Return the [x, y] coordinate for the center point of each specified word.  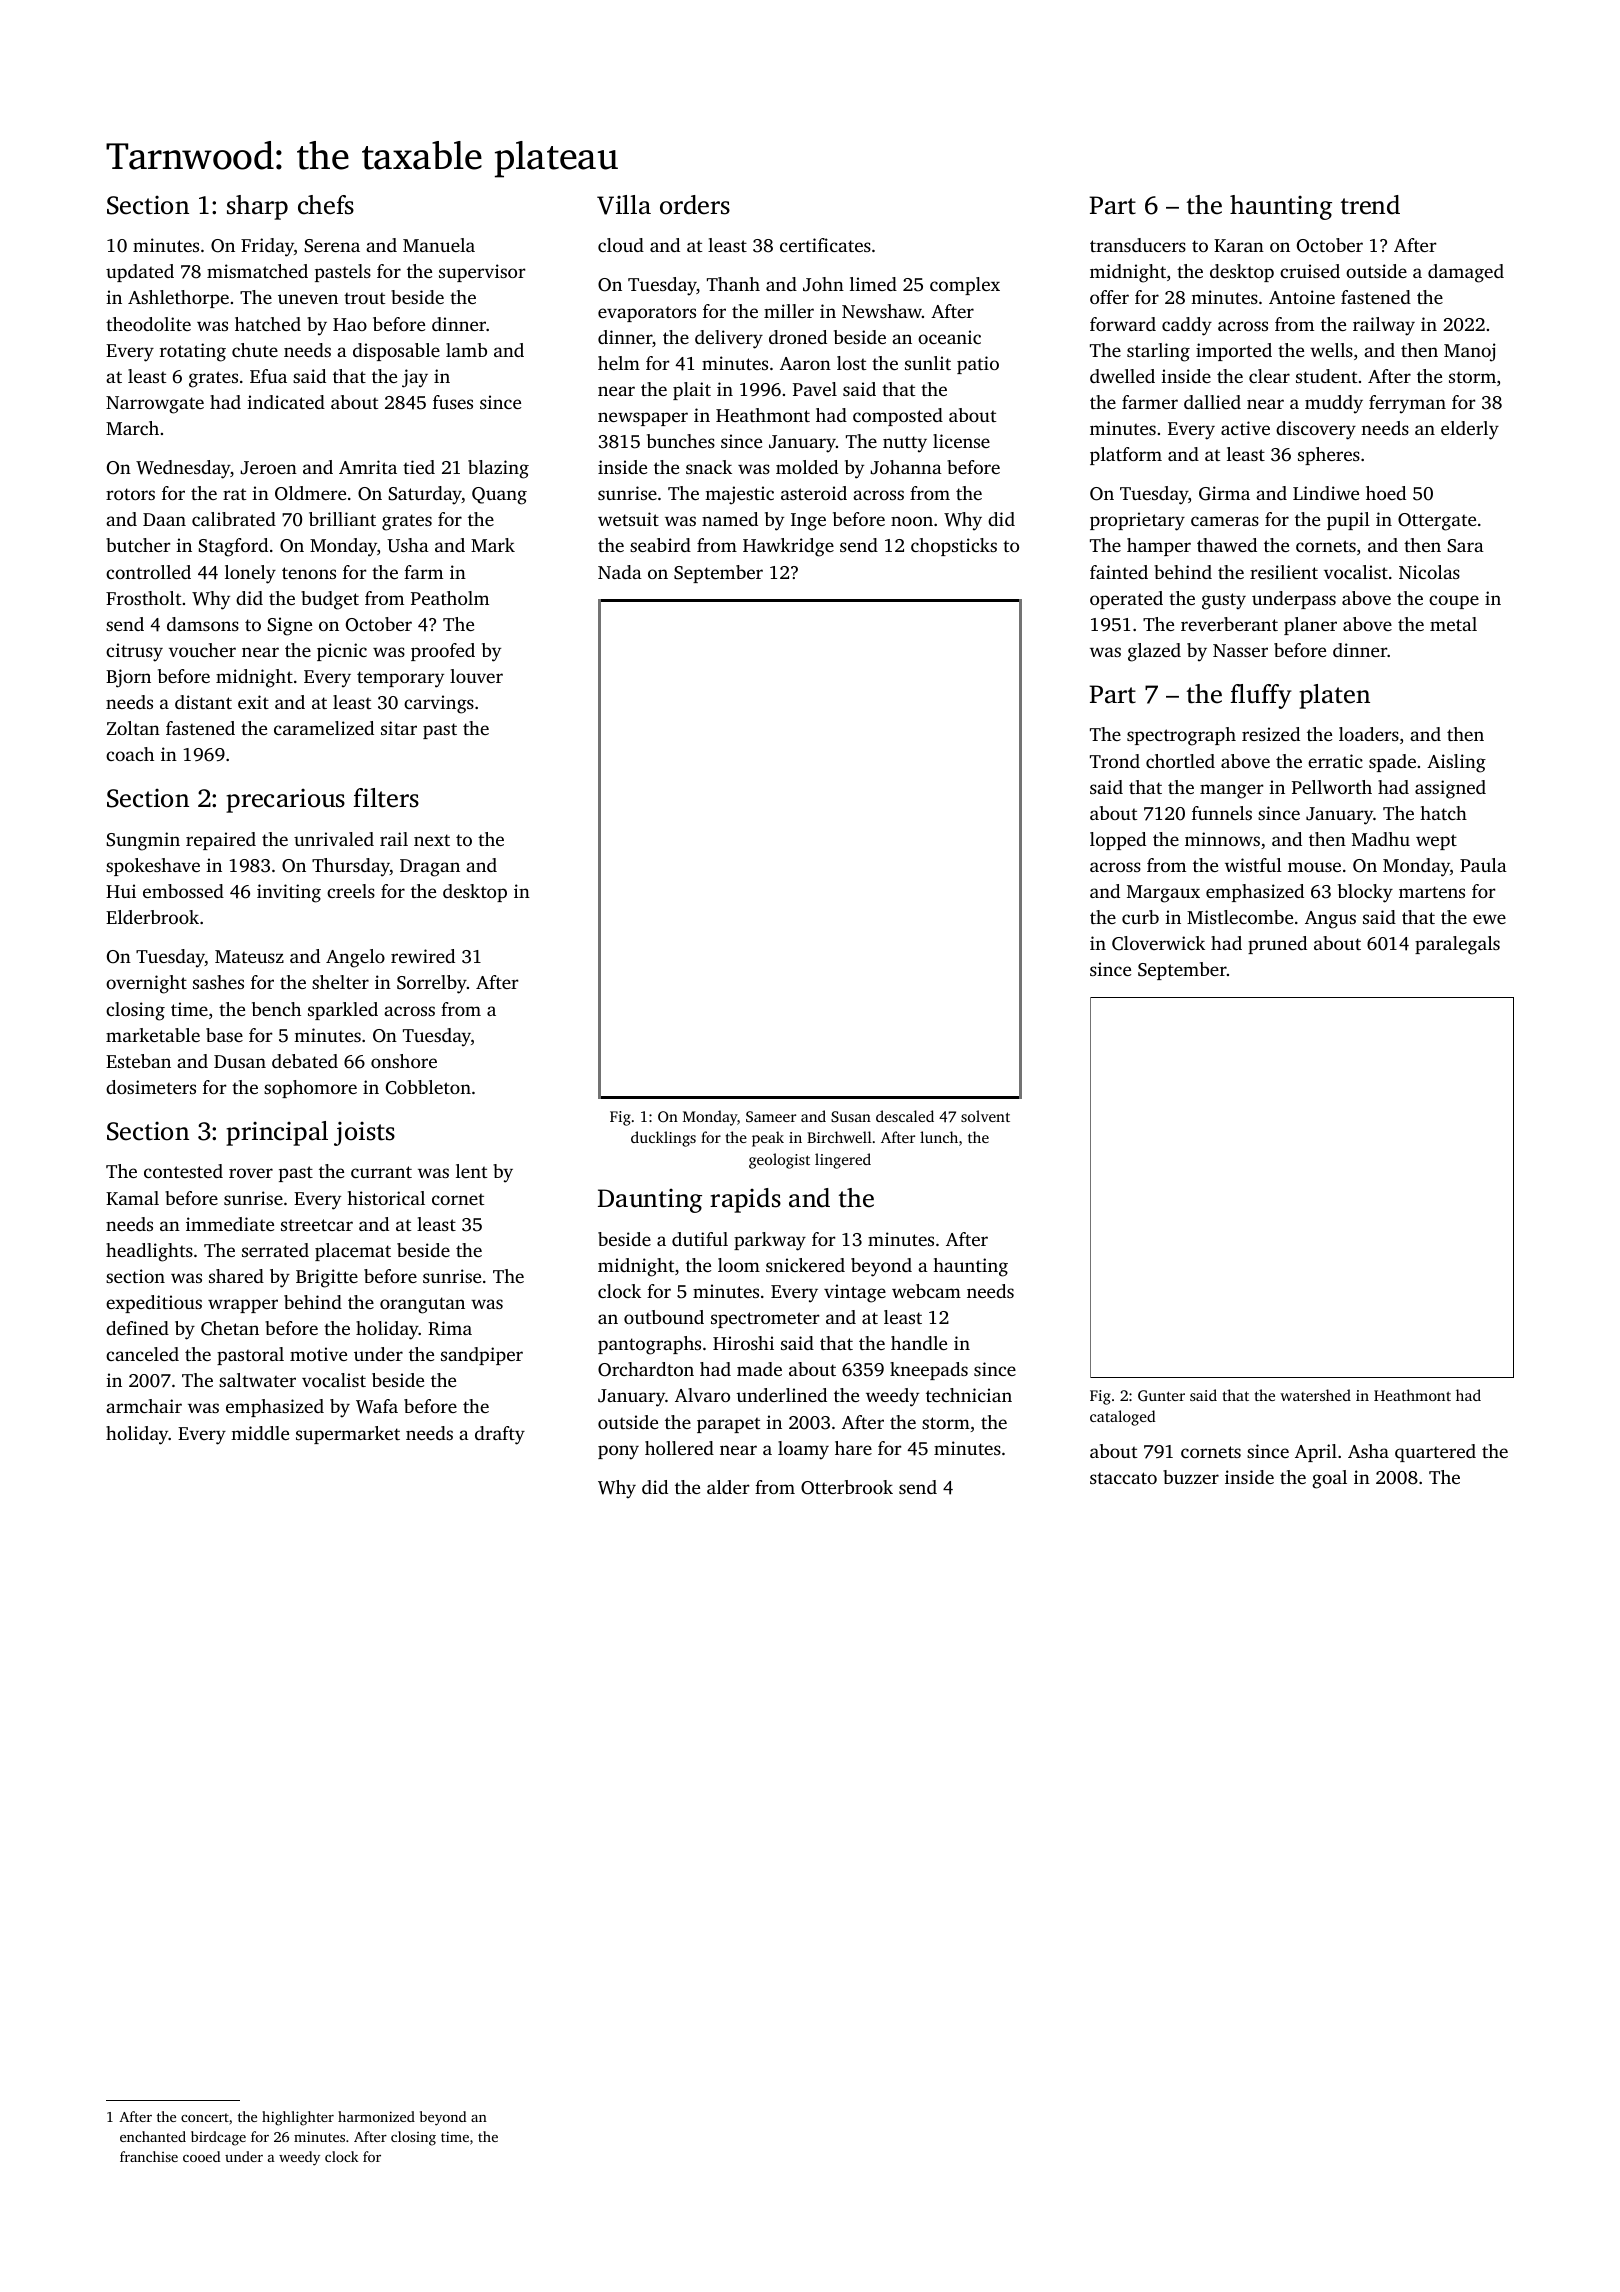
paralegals [1457, 945]
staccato [1123, 1478]
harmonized [376, 2116]
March [132, 428]
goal [1329, 1479]
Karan [1239, 245]
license [961, 441]
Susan [851, 1116]
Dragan [430, 868]
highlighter [298, 2118]
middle [260, 1433]
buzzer [1191, 1477]
